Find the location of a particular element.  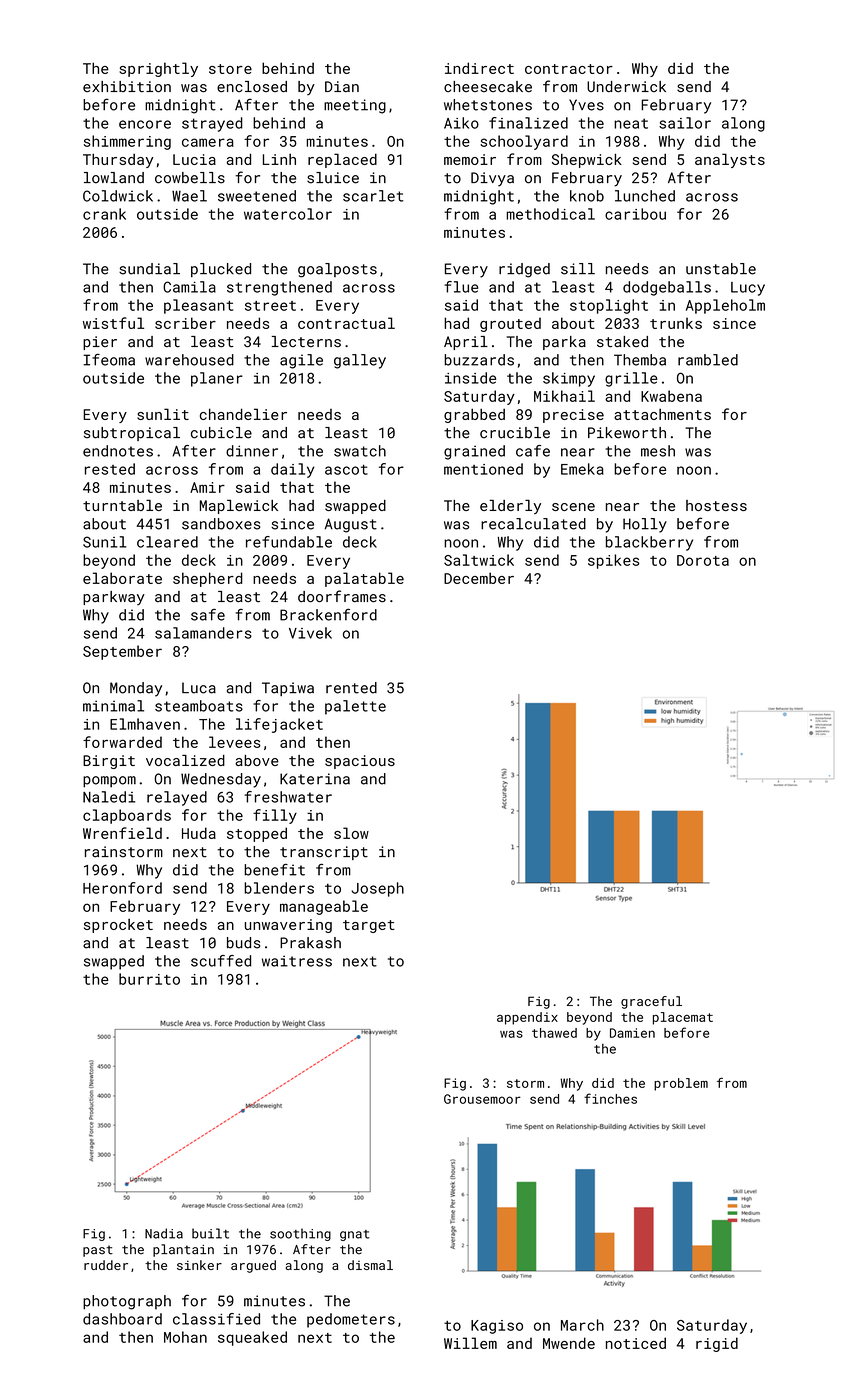

store is located at coordinates (230, 69).
